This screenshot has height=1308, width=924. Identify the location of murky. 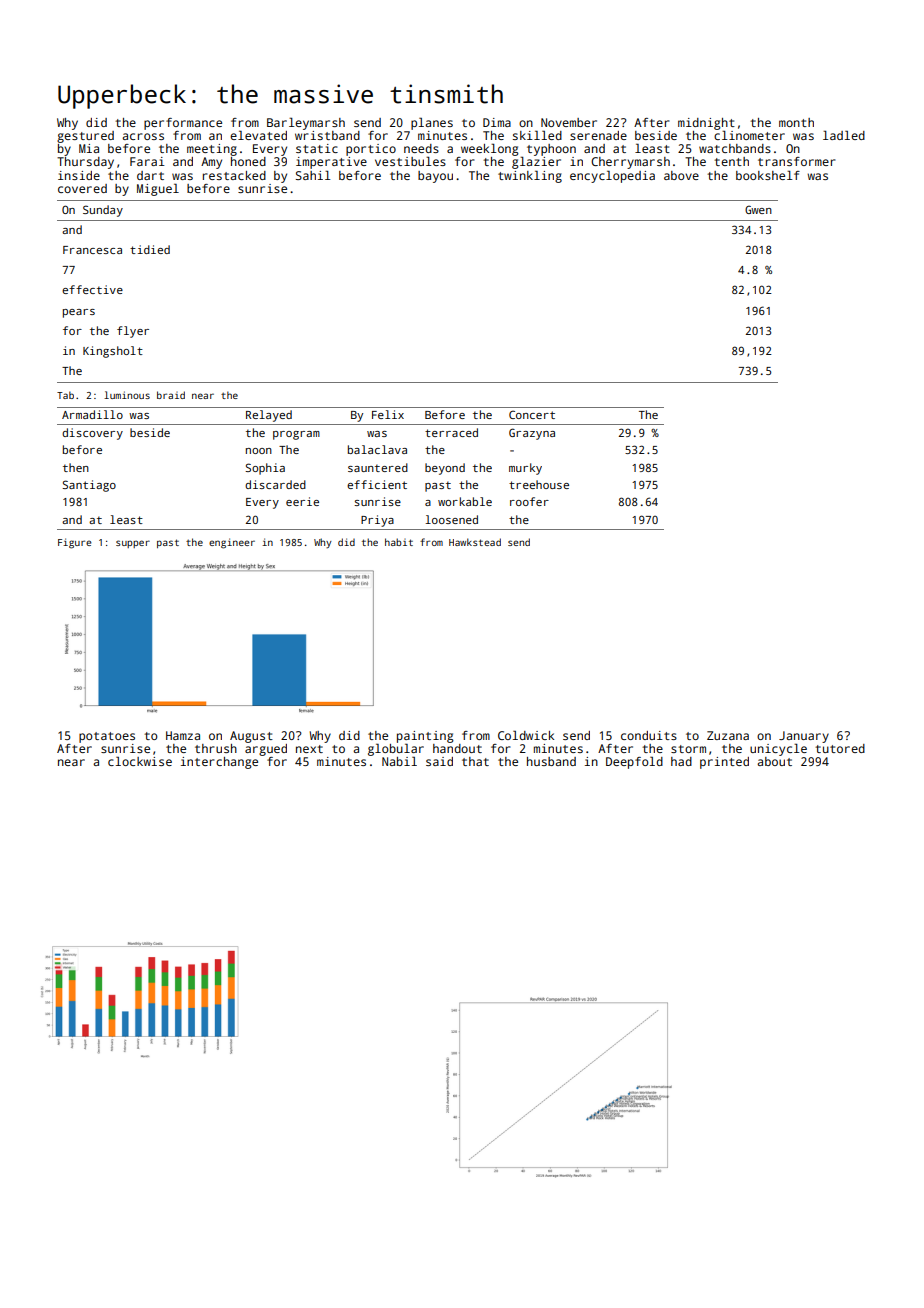
(525, 469).
